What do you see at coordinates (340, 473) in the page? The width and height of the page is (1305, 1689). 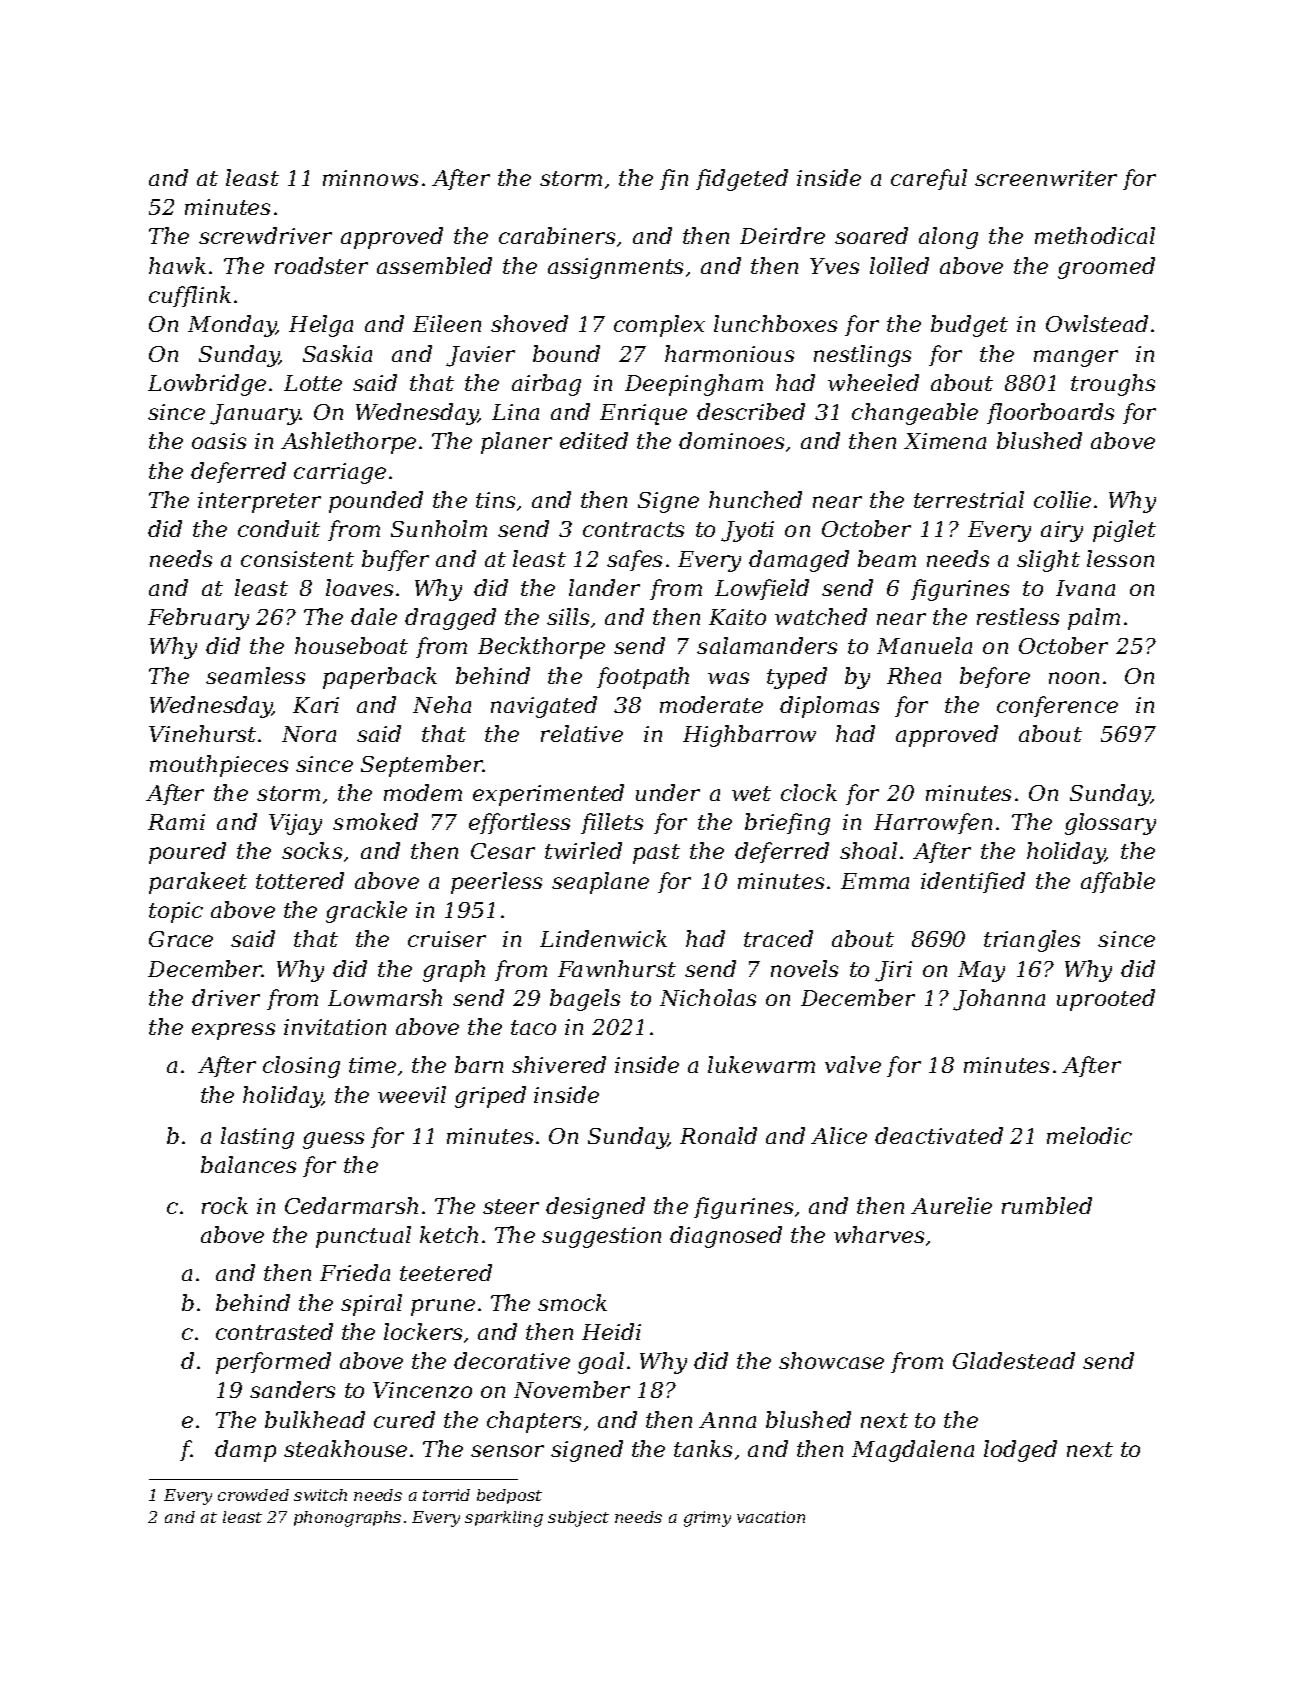 I see `carriage` at bounding box center [340, 473].
